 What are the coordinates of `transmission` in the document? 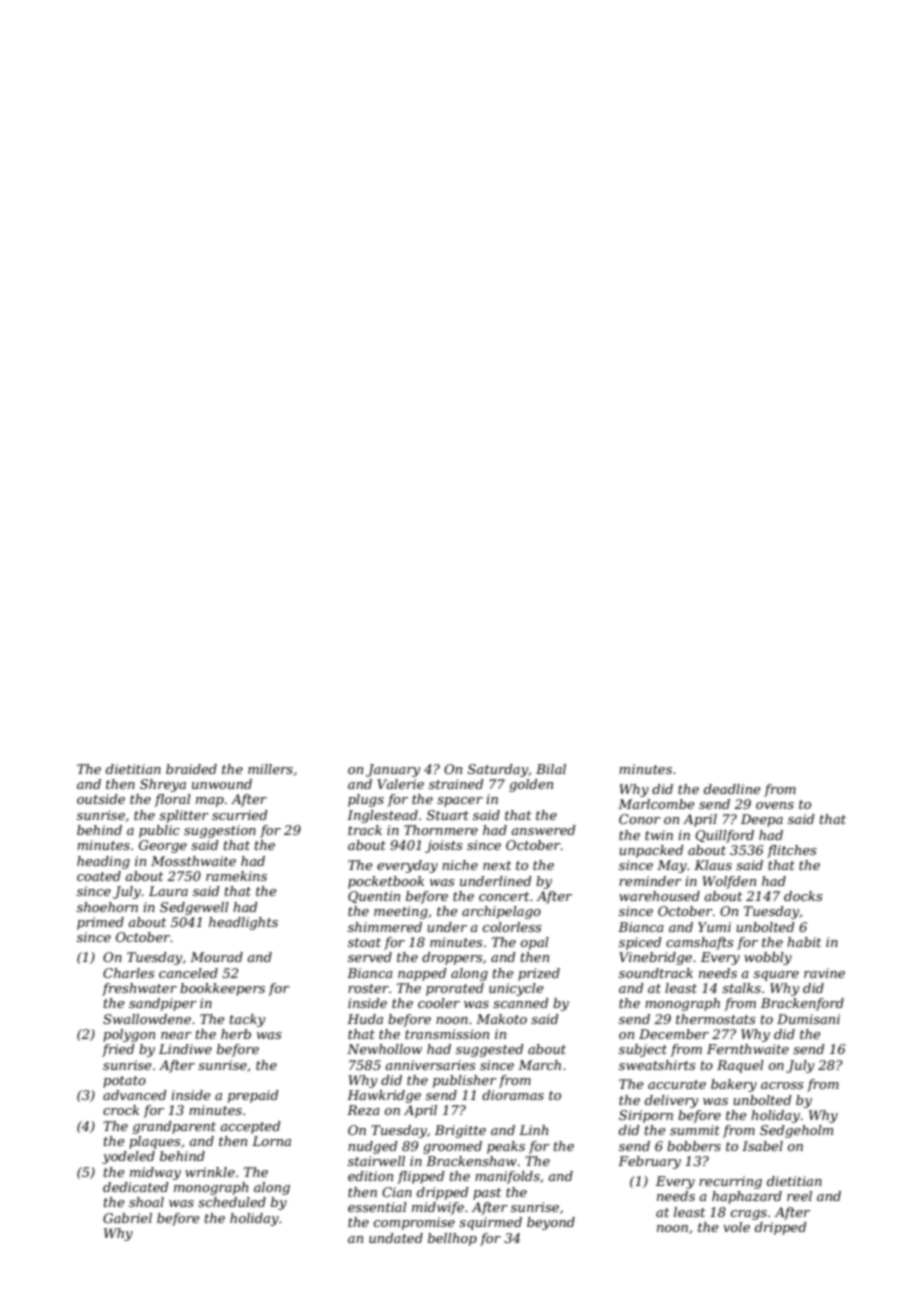 It's located at (447, 1034).
